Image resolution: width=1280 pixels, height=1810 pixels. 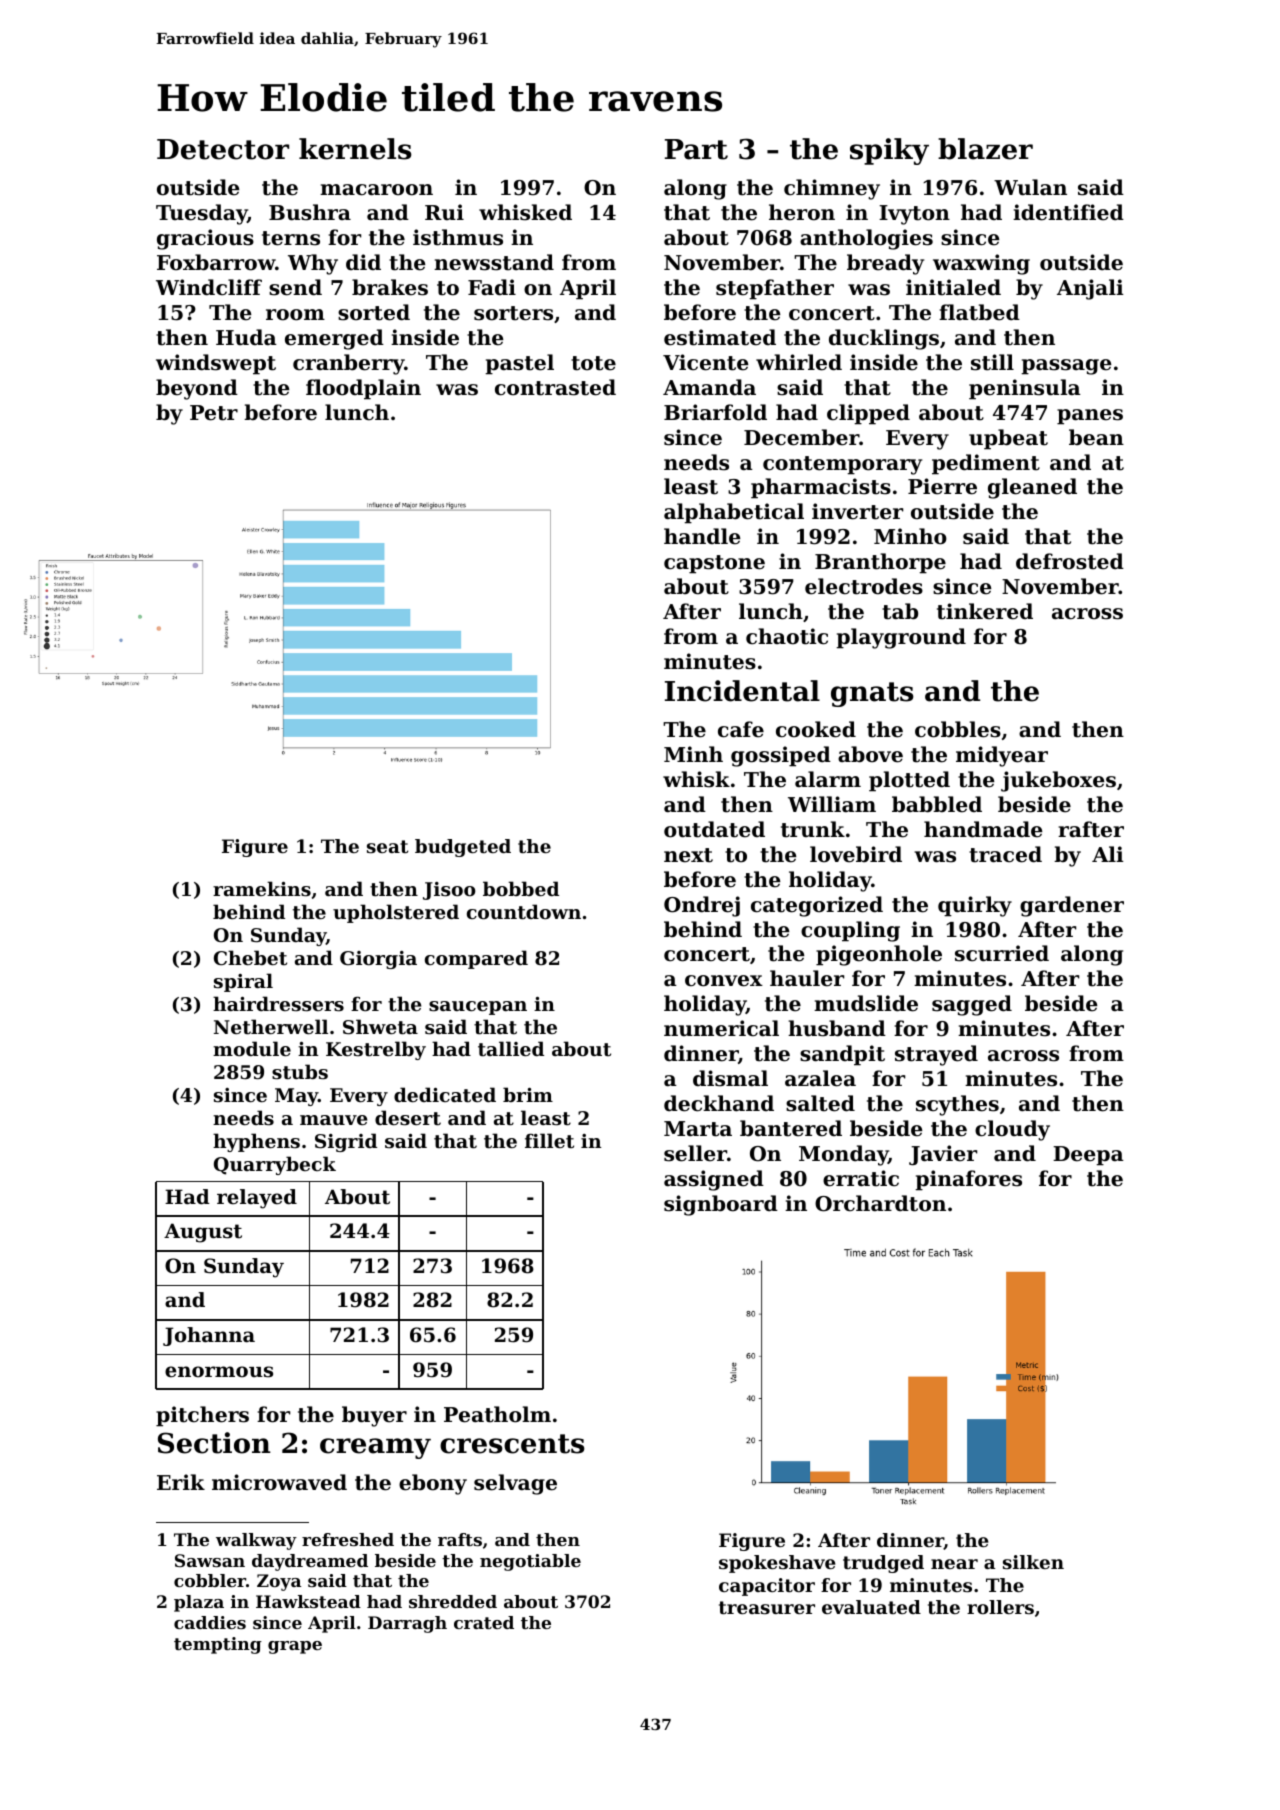 What do you see at coordinates (979, 312) in the screenshot?
I see `flatbed` at bounding box center [979, 312].
